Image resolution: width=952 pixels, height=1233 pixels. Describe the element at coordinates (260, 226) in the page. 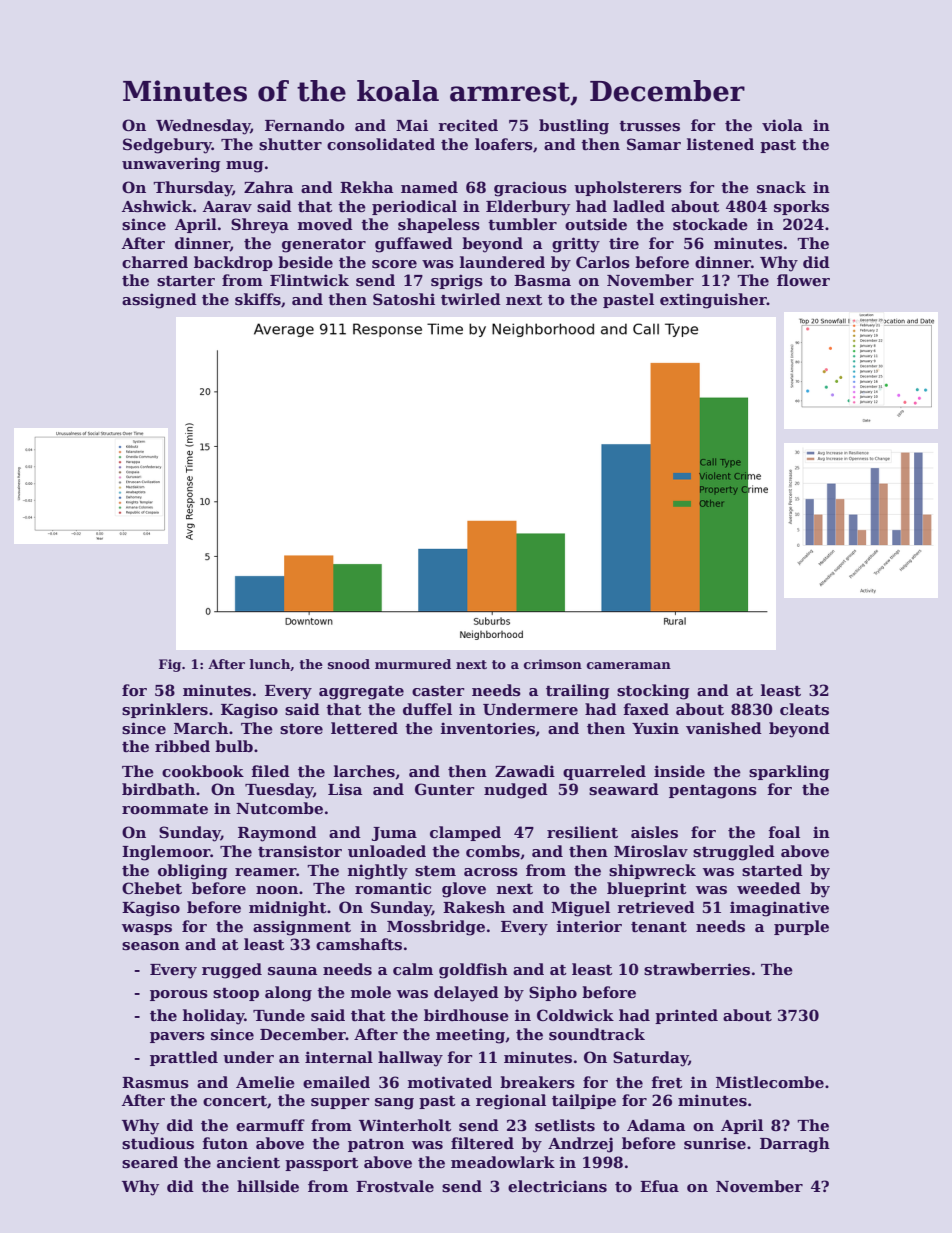

I see `Shreya` at that location.
